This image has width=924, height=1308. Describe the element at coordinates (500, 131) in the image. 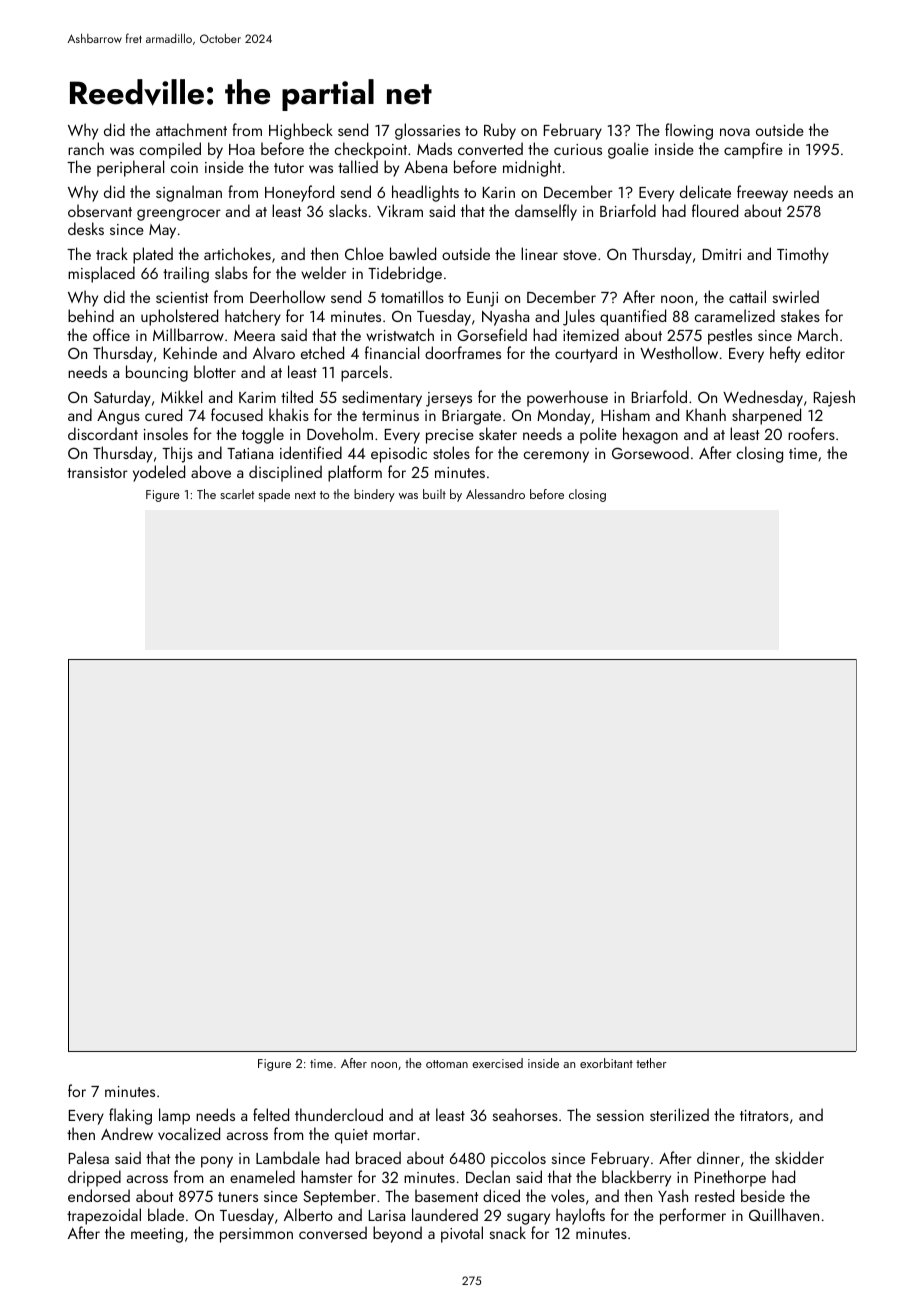

I see `Ruby` at that location.
